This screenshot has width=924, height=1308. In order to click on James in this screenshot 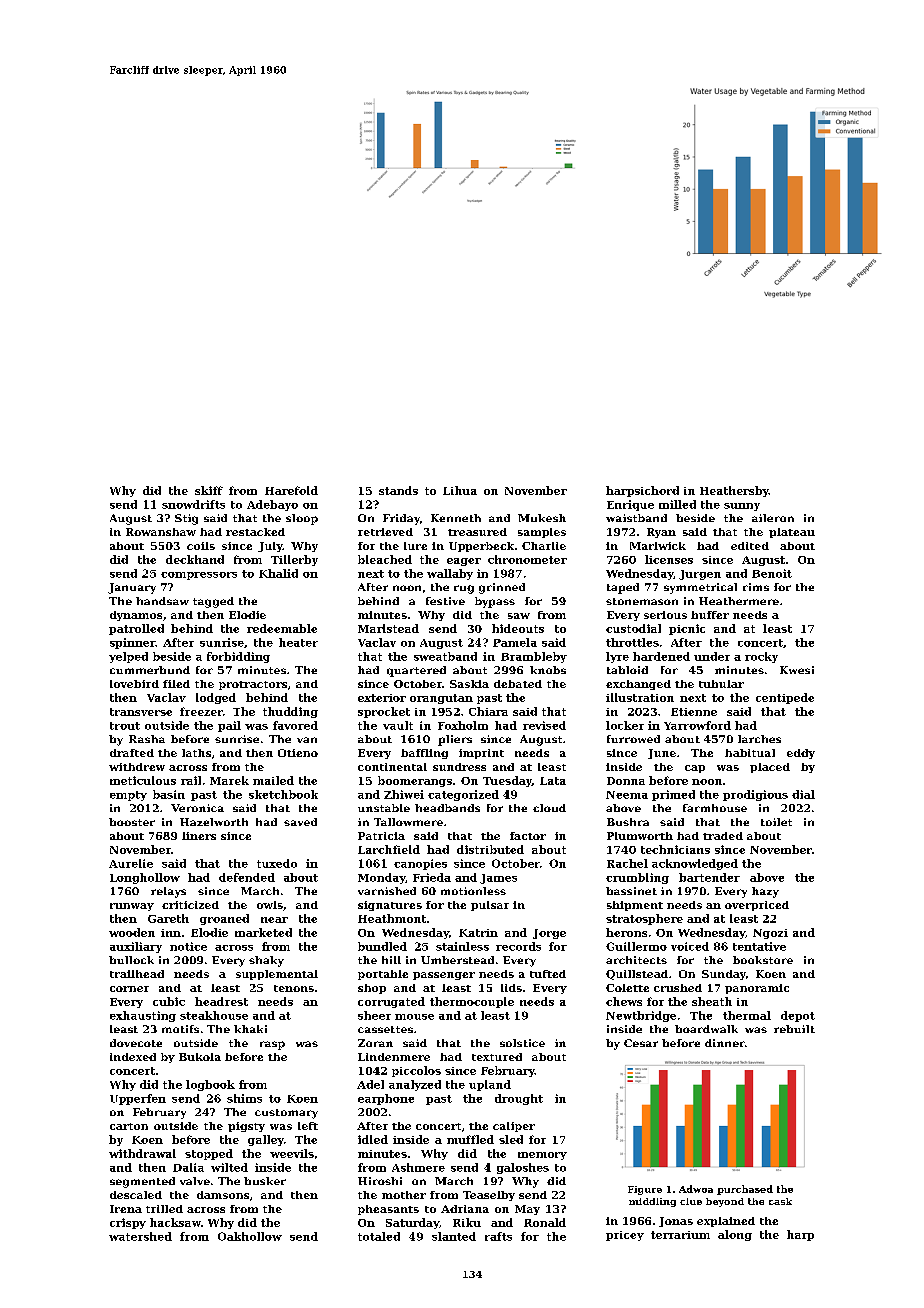, I will do `click(498, 879)`.
